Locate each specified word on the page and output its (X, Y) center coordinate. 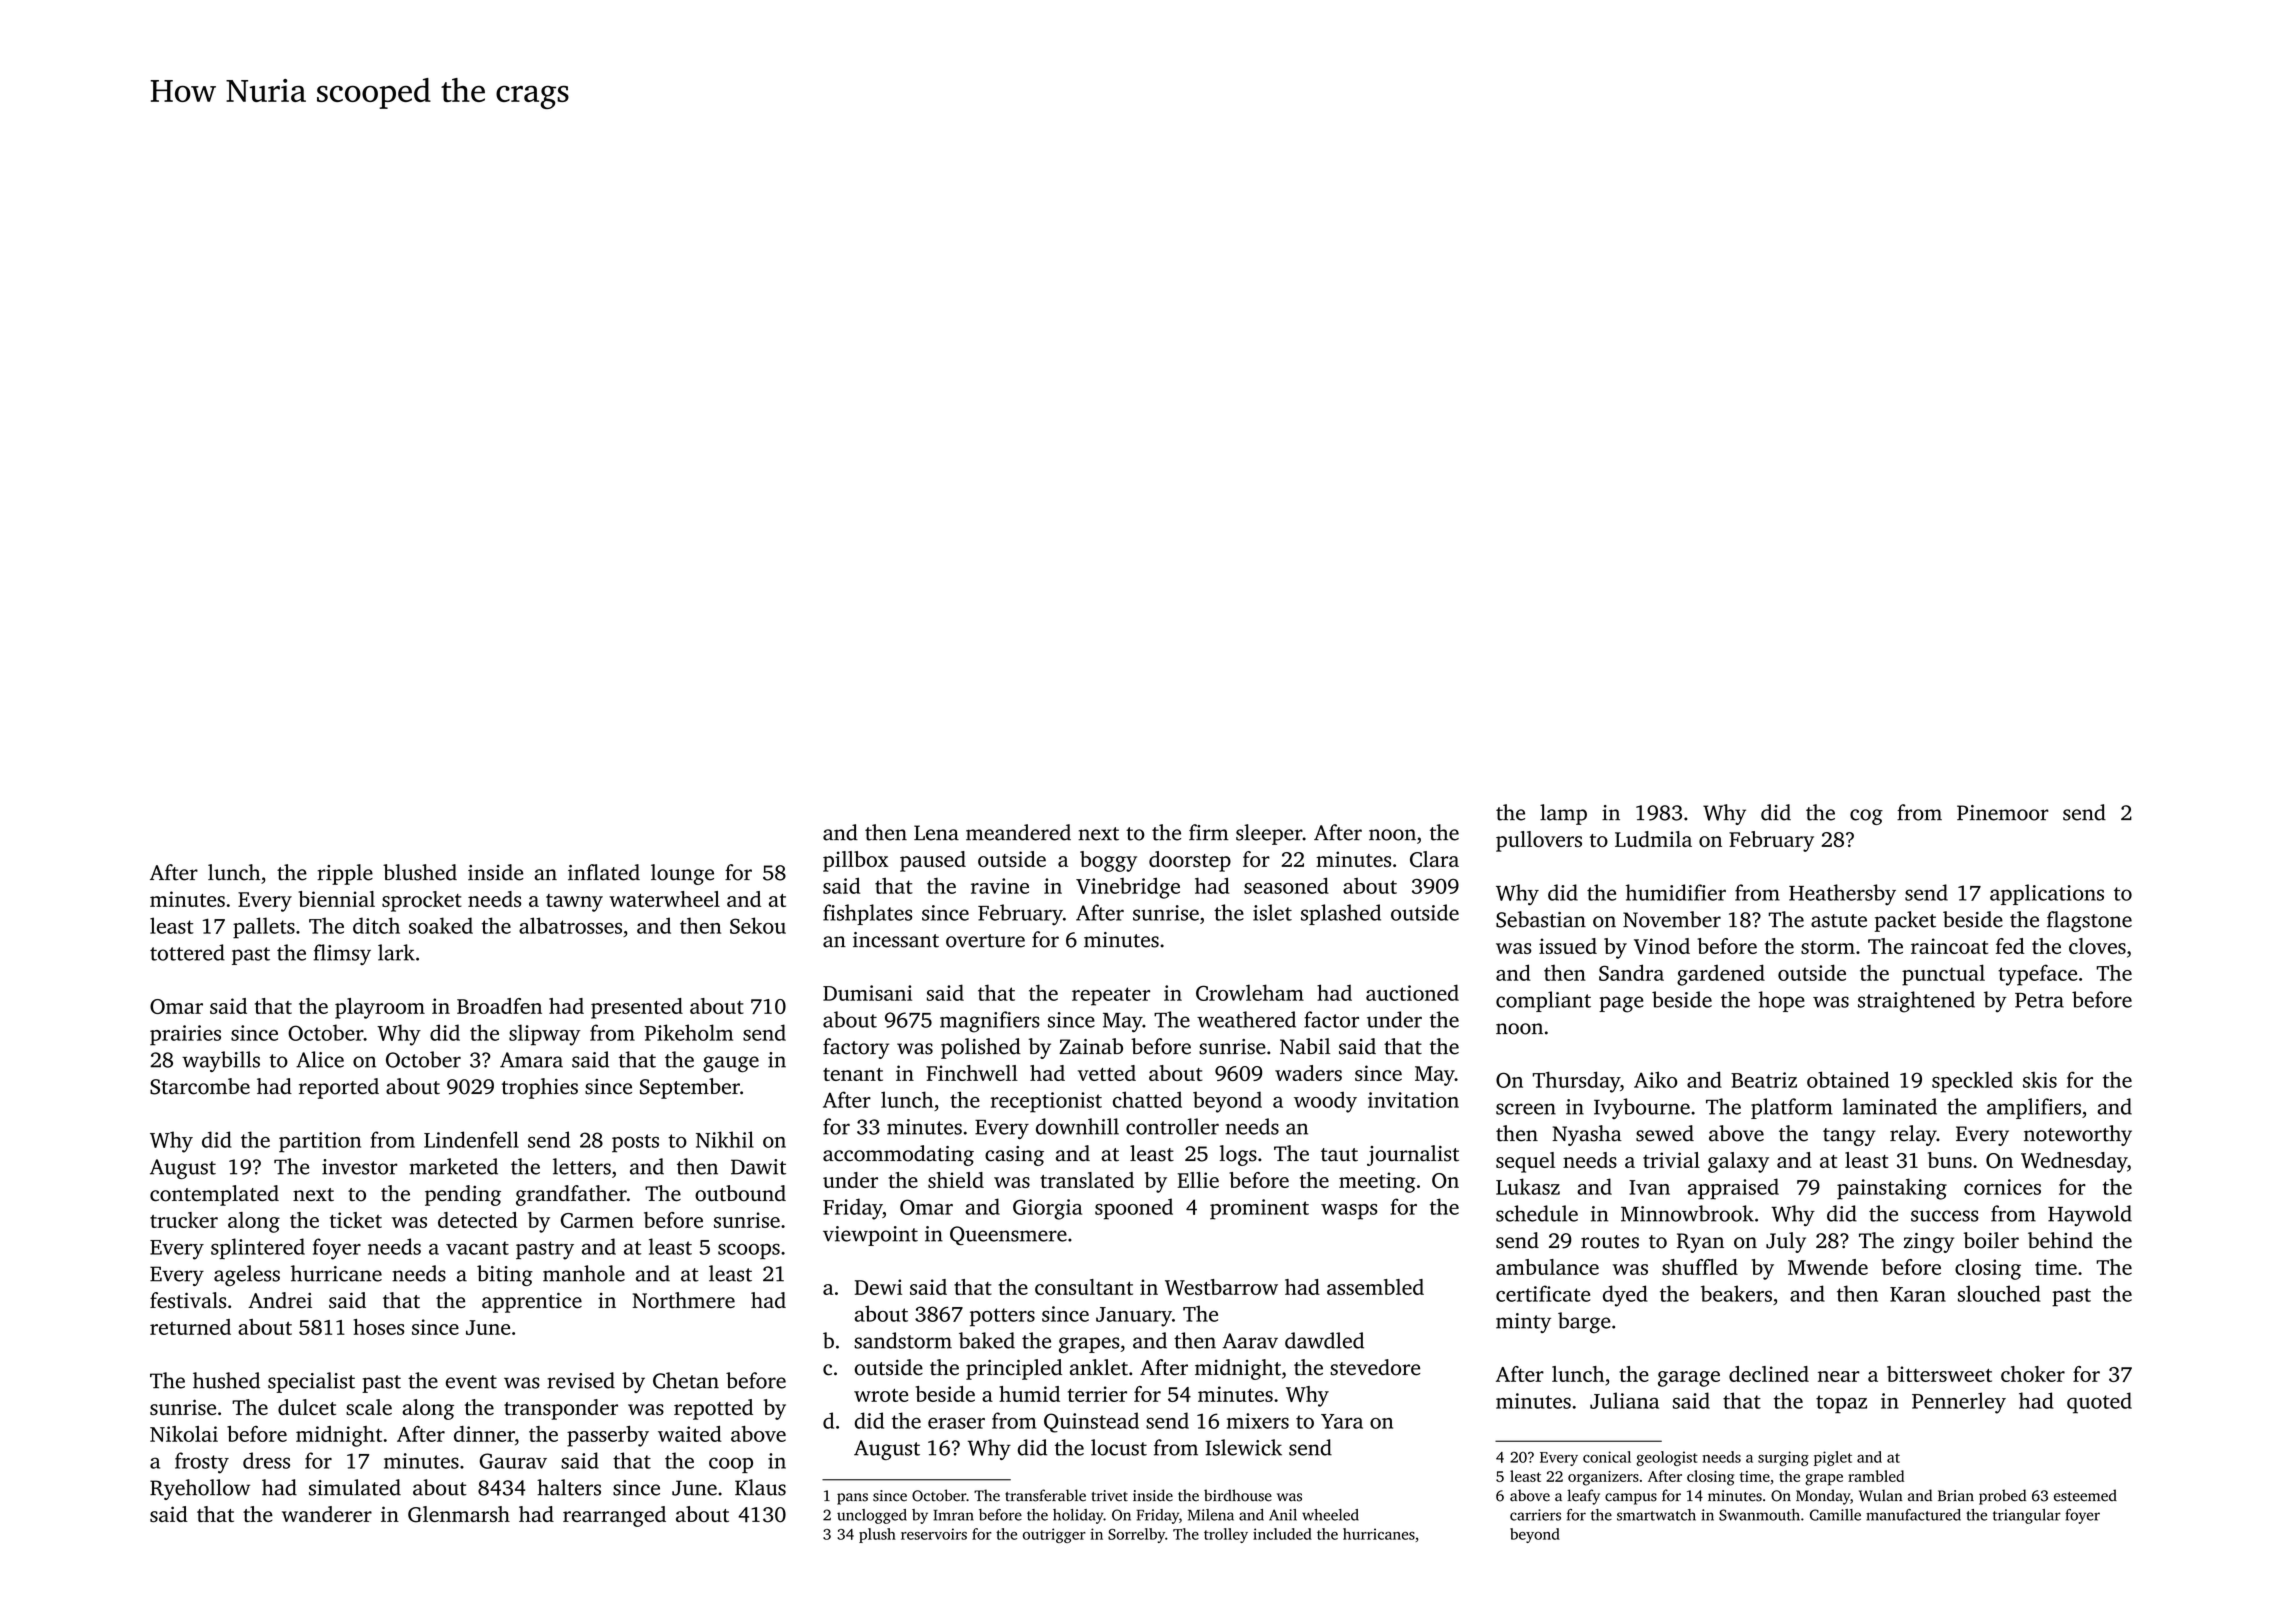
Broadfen (499, 1006)
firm (1209, 832)
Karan (1918, 1294)
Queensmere (1008, 1235)
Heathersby (1842, 894)
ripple (345, 874)
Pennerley (1959, 1403)
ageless (247, 1275)
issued (1568, 946)
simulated (355, 1487)
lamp (1563, 814)
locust (1119, 1447)
